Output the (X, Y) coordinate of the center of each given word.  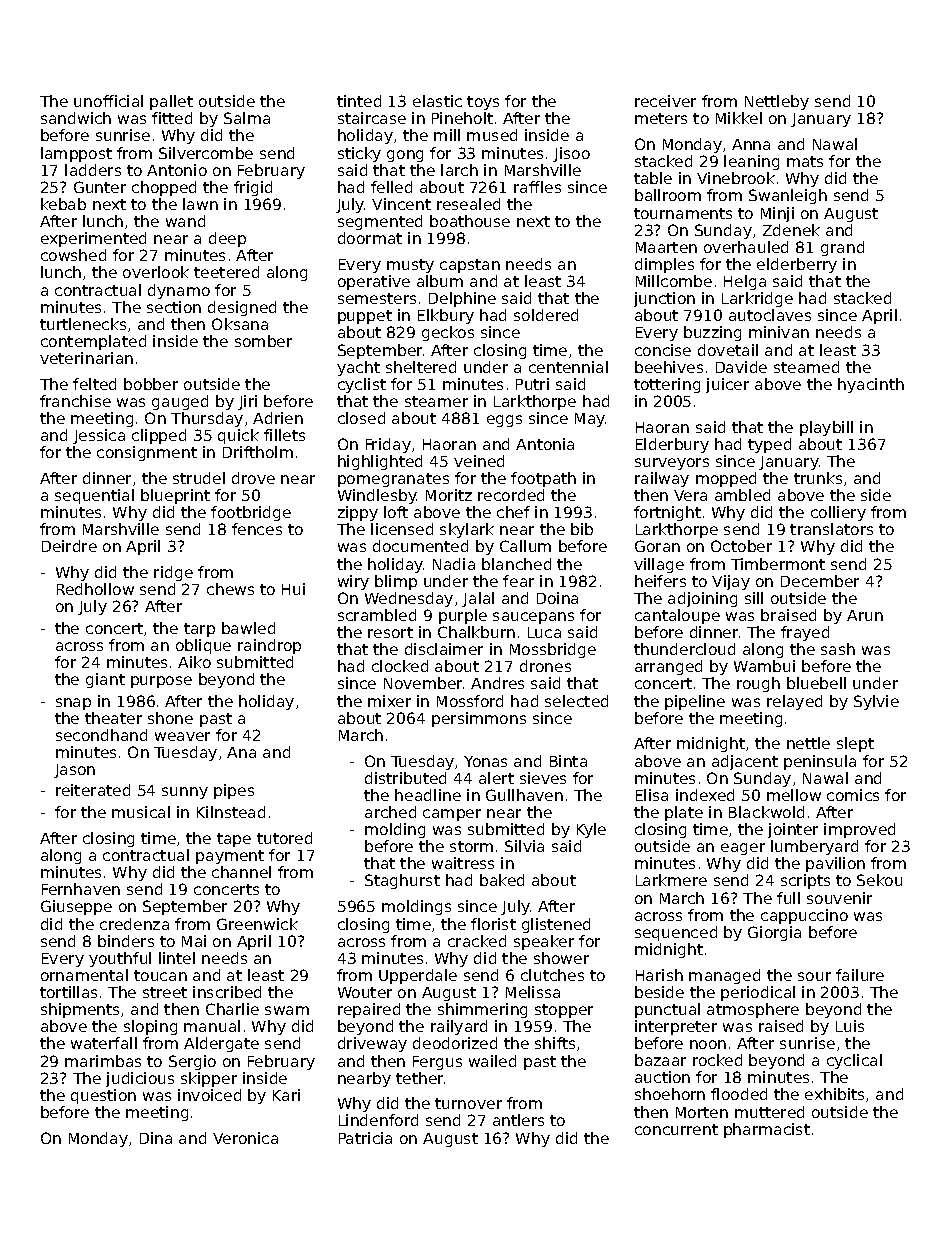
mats (805, 161)
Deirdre (69, 546)
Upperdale (418, 976)
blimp (396, 582)
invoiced (209, 1095)
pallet (171, 102)
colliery (838, 513)
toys (483, 103)
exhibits (834, 1094)
